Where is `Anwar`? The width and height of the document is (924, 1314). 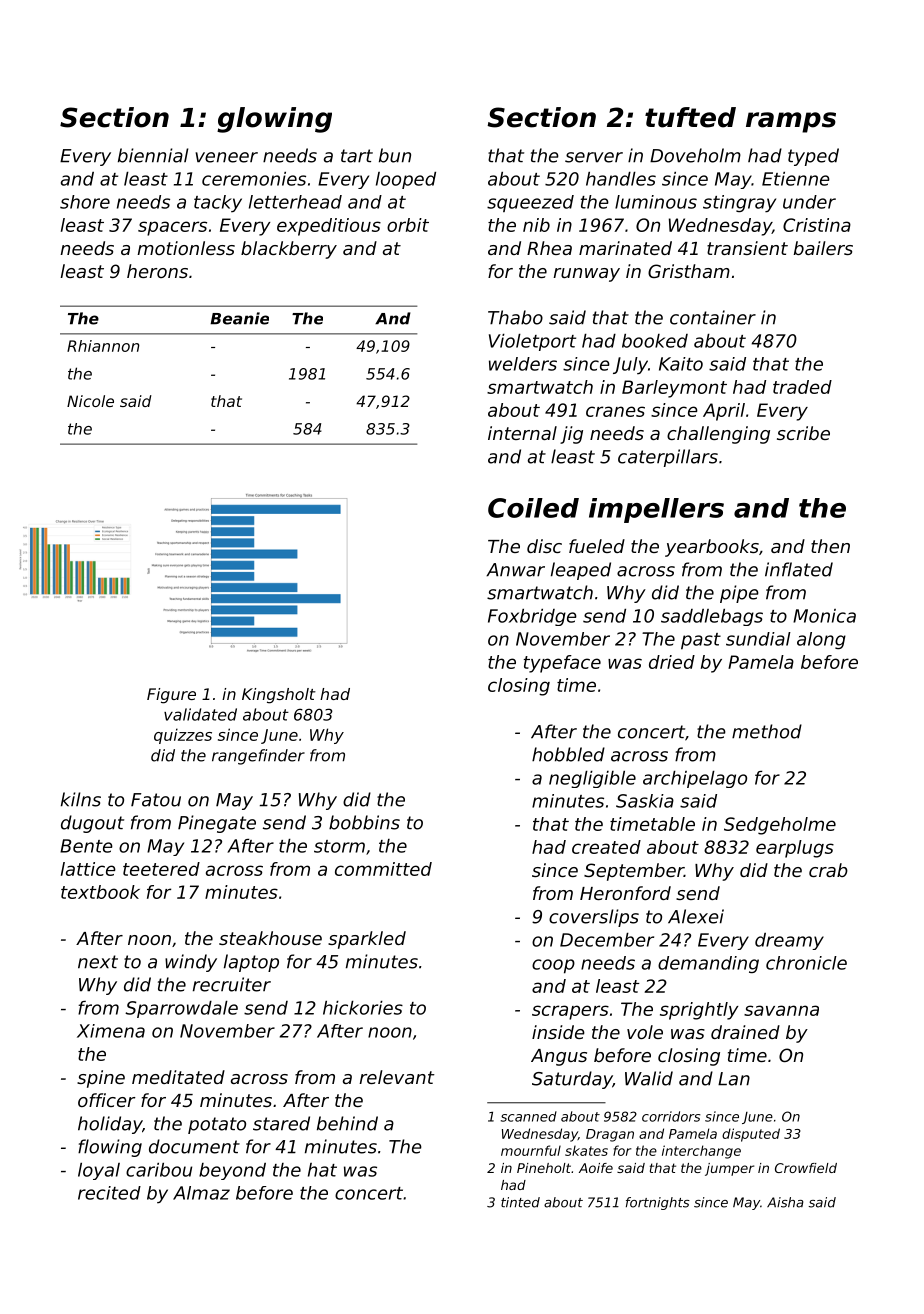 Anwar is located at coordinates (515, 570).
